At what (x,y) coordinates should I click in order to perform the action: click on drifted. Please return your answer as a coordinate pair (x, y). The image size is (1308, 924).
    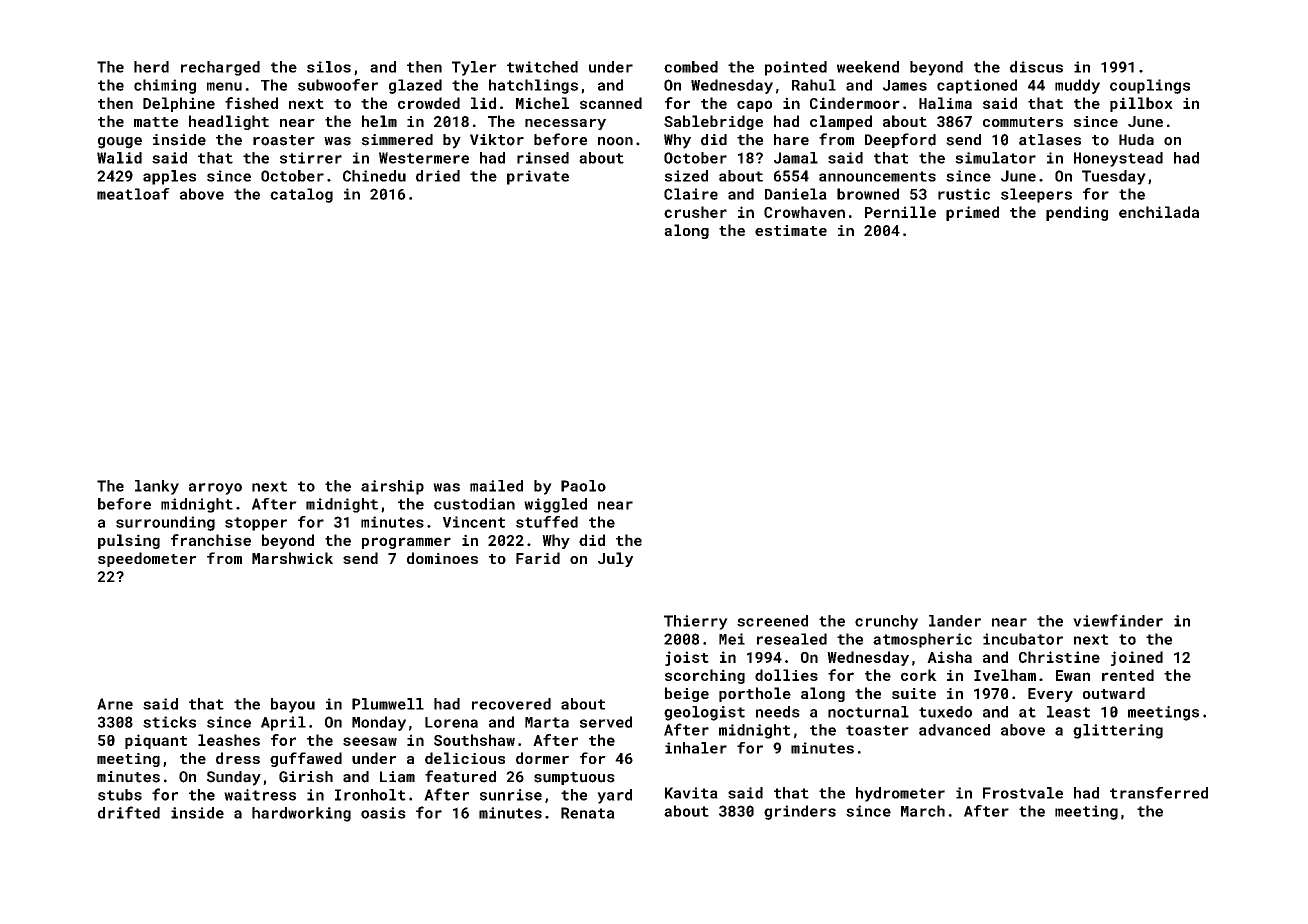
    Looking at the image, I should click on (129, 812).
